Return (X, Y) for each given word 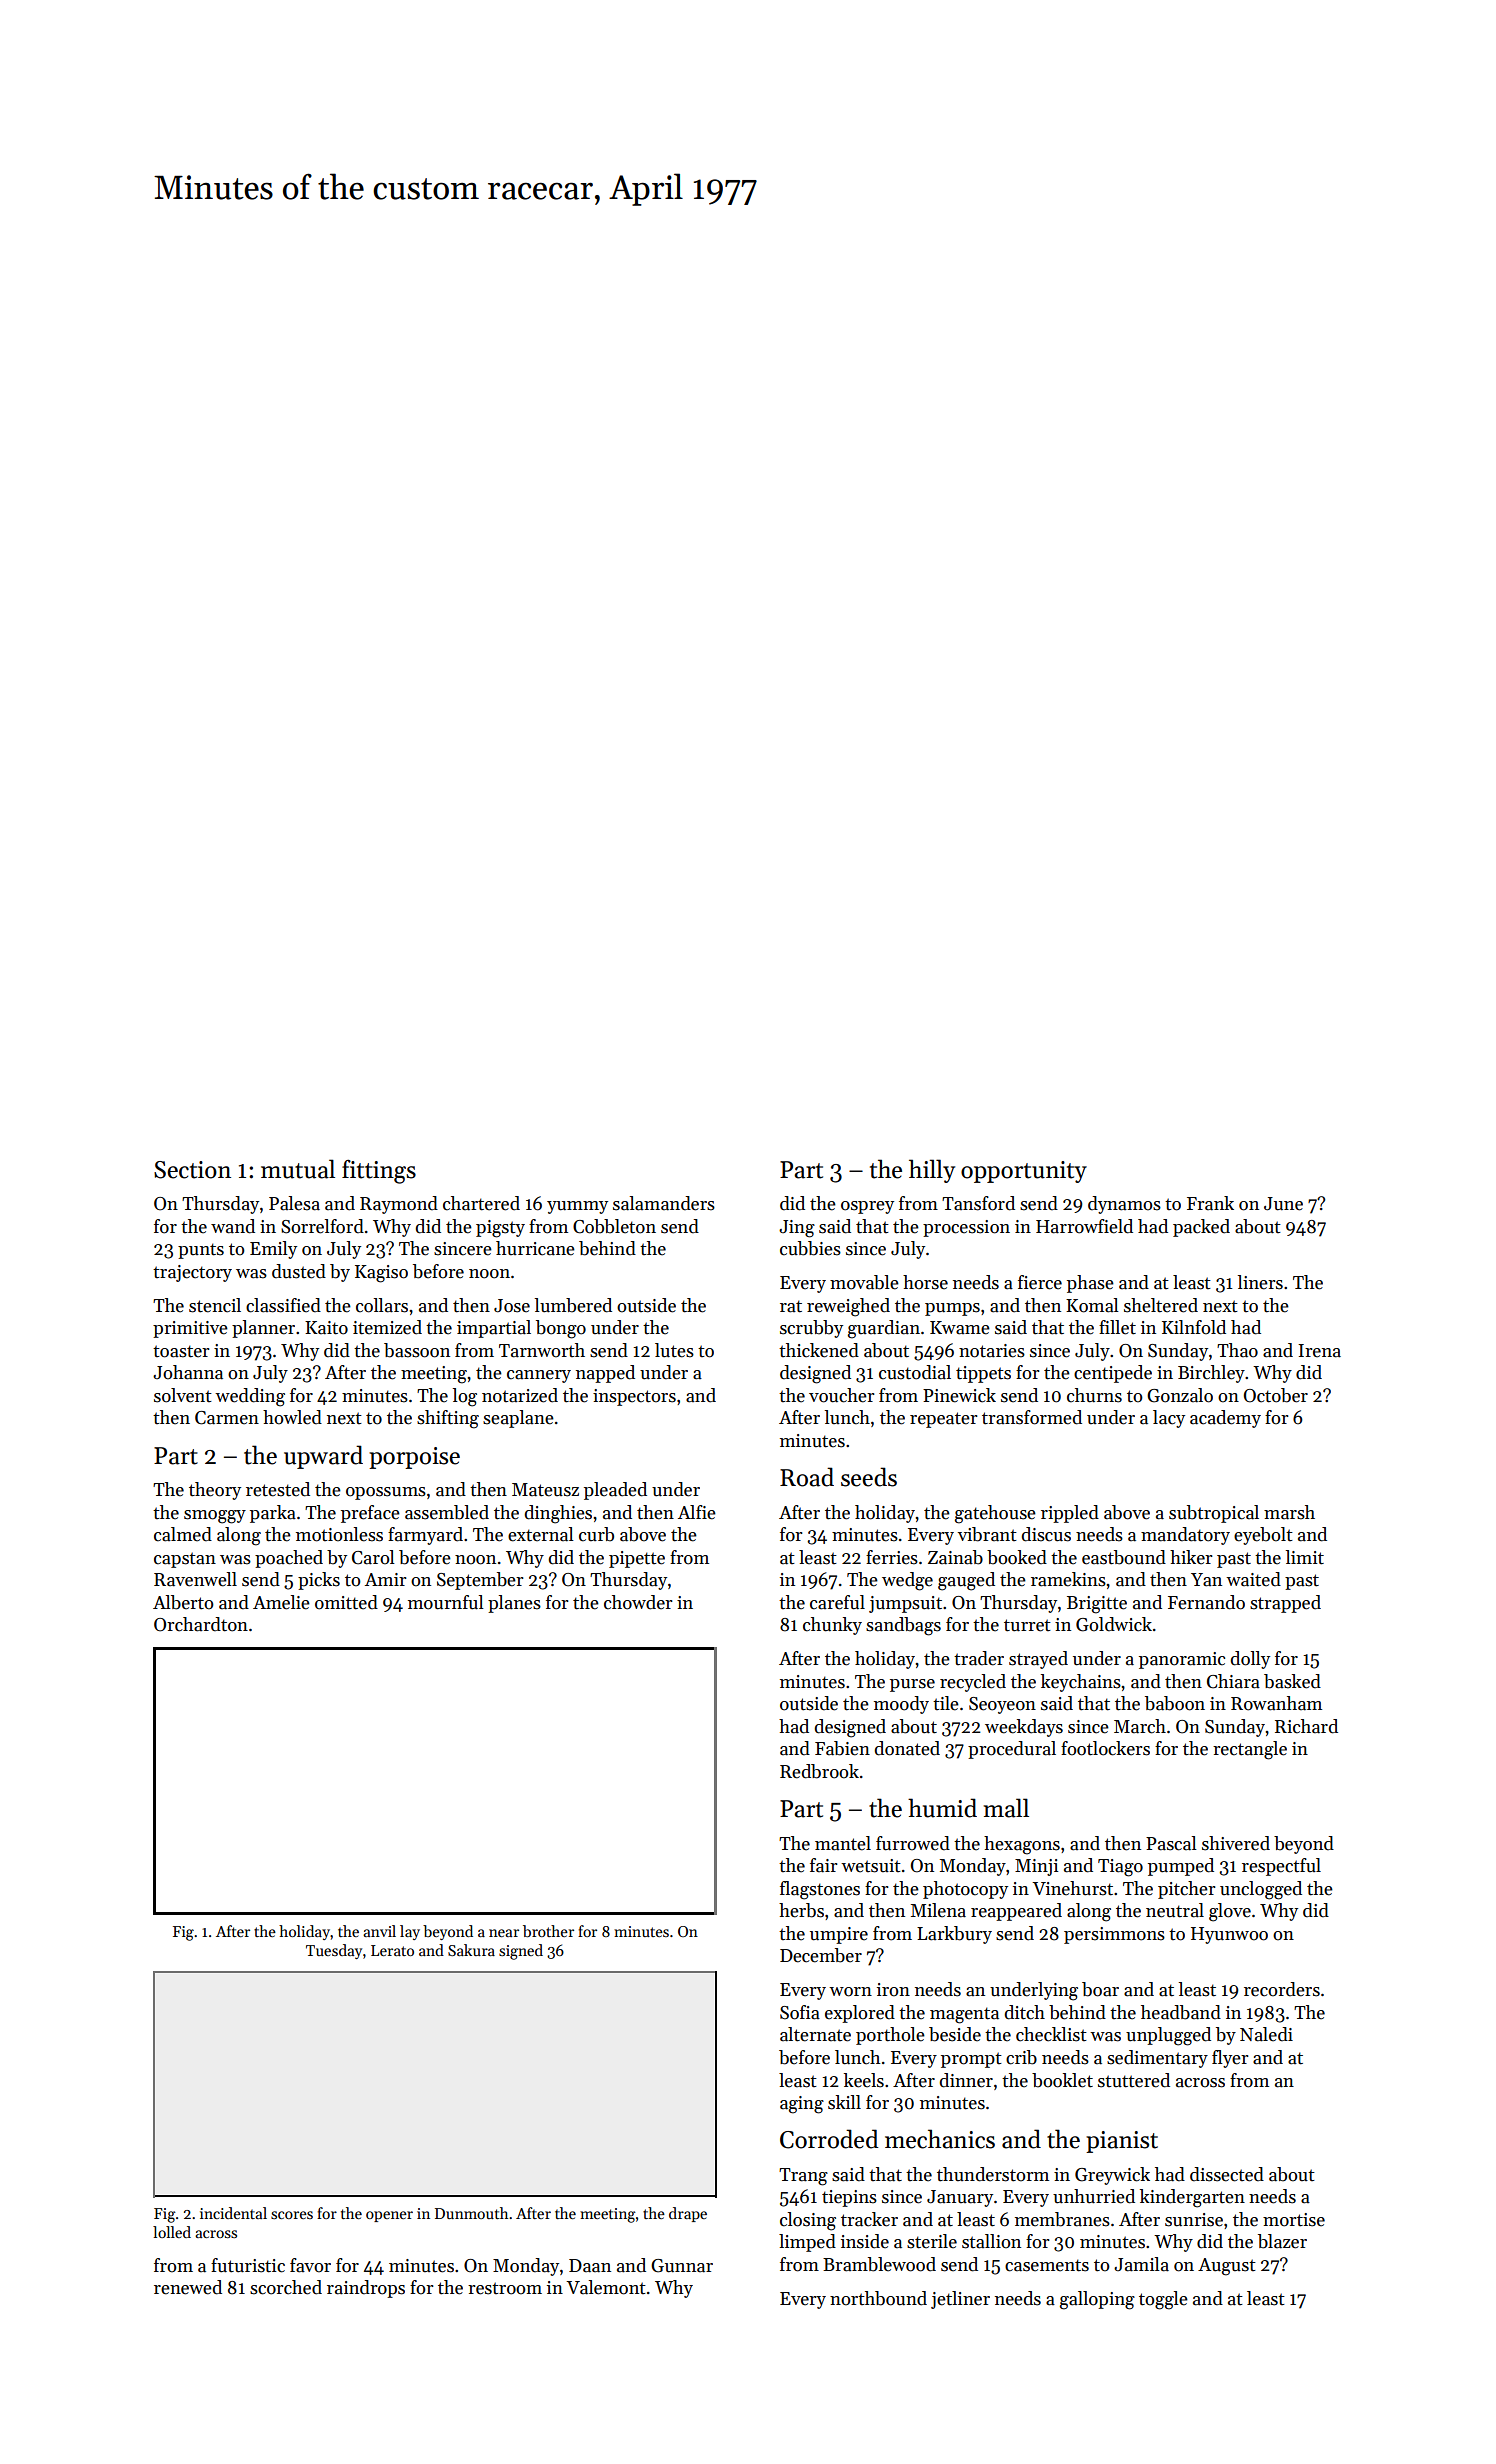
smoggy (215, 1517)
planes (514, 1604)
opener (389, 2216)
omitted (346, 1602)
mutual (298, 1169)
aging (802, 2105)
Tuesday (334, 1951)
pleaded (615, 1491)
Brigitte (1097, 1605)
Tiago (1120, 1868)
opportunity (1024, 1172)
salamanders (664, 1203)
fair (824, 1865)
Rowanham (1276, 1703)
